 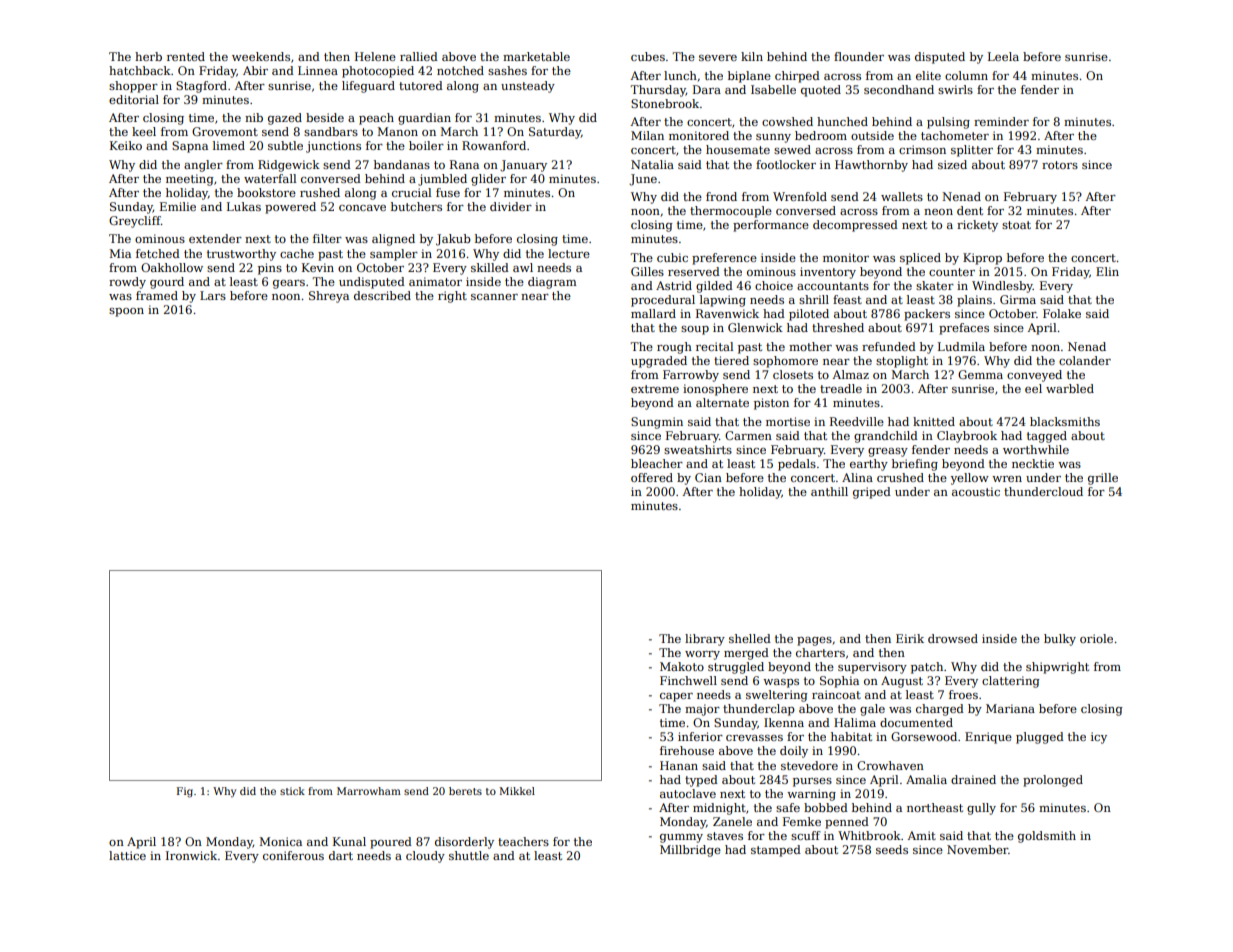 What do you see at coordinates (120, 253) in the image?
I see `Mia` at bounding box center [120, 253].
